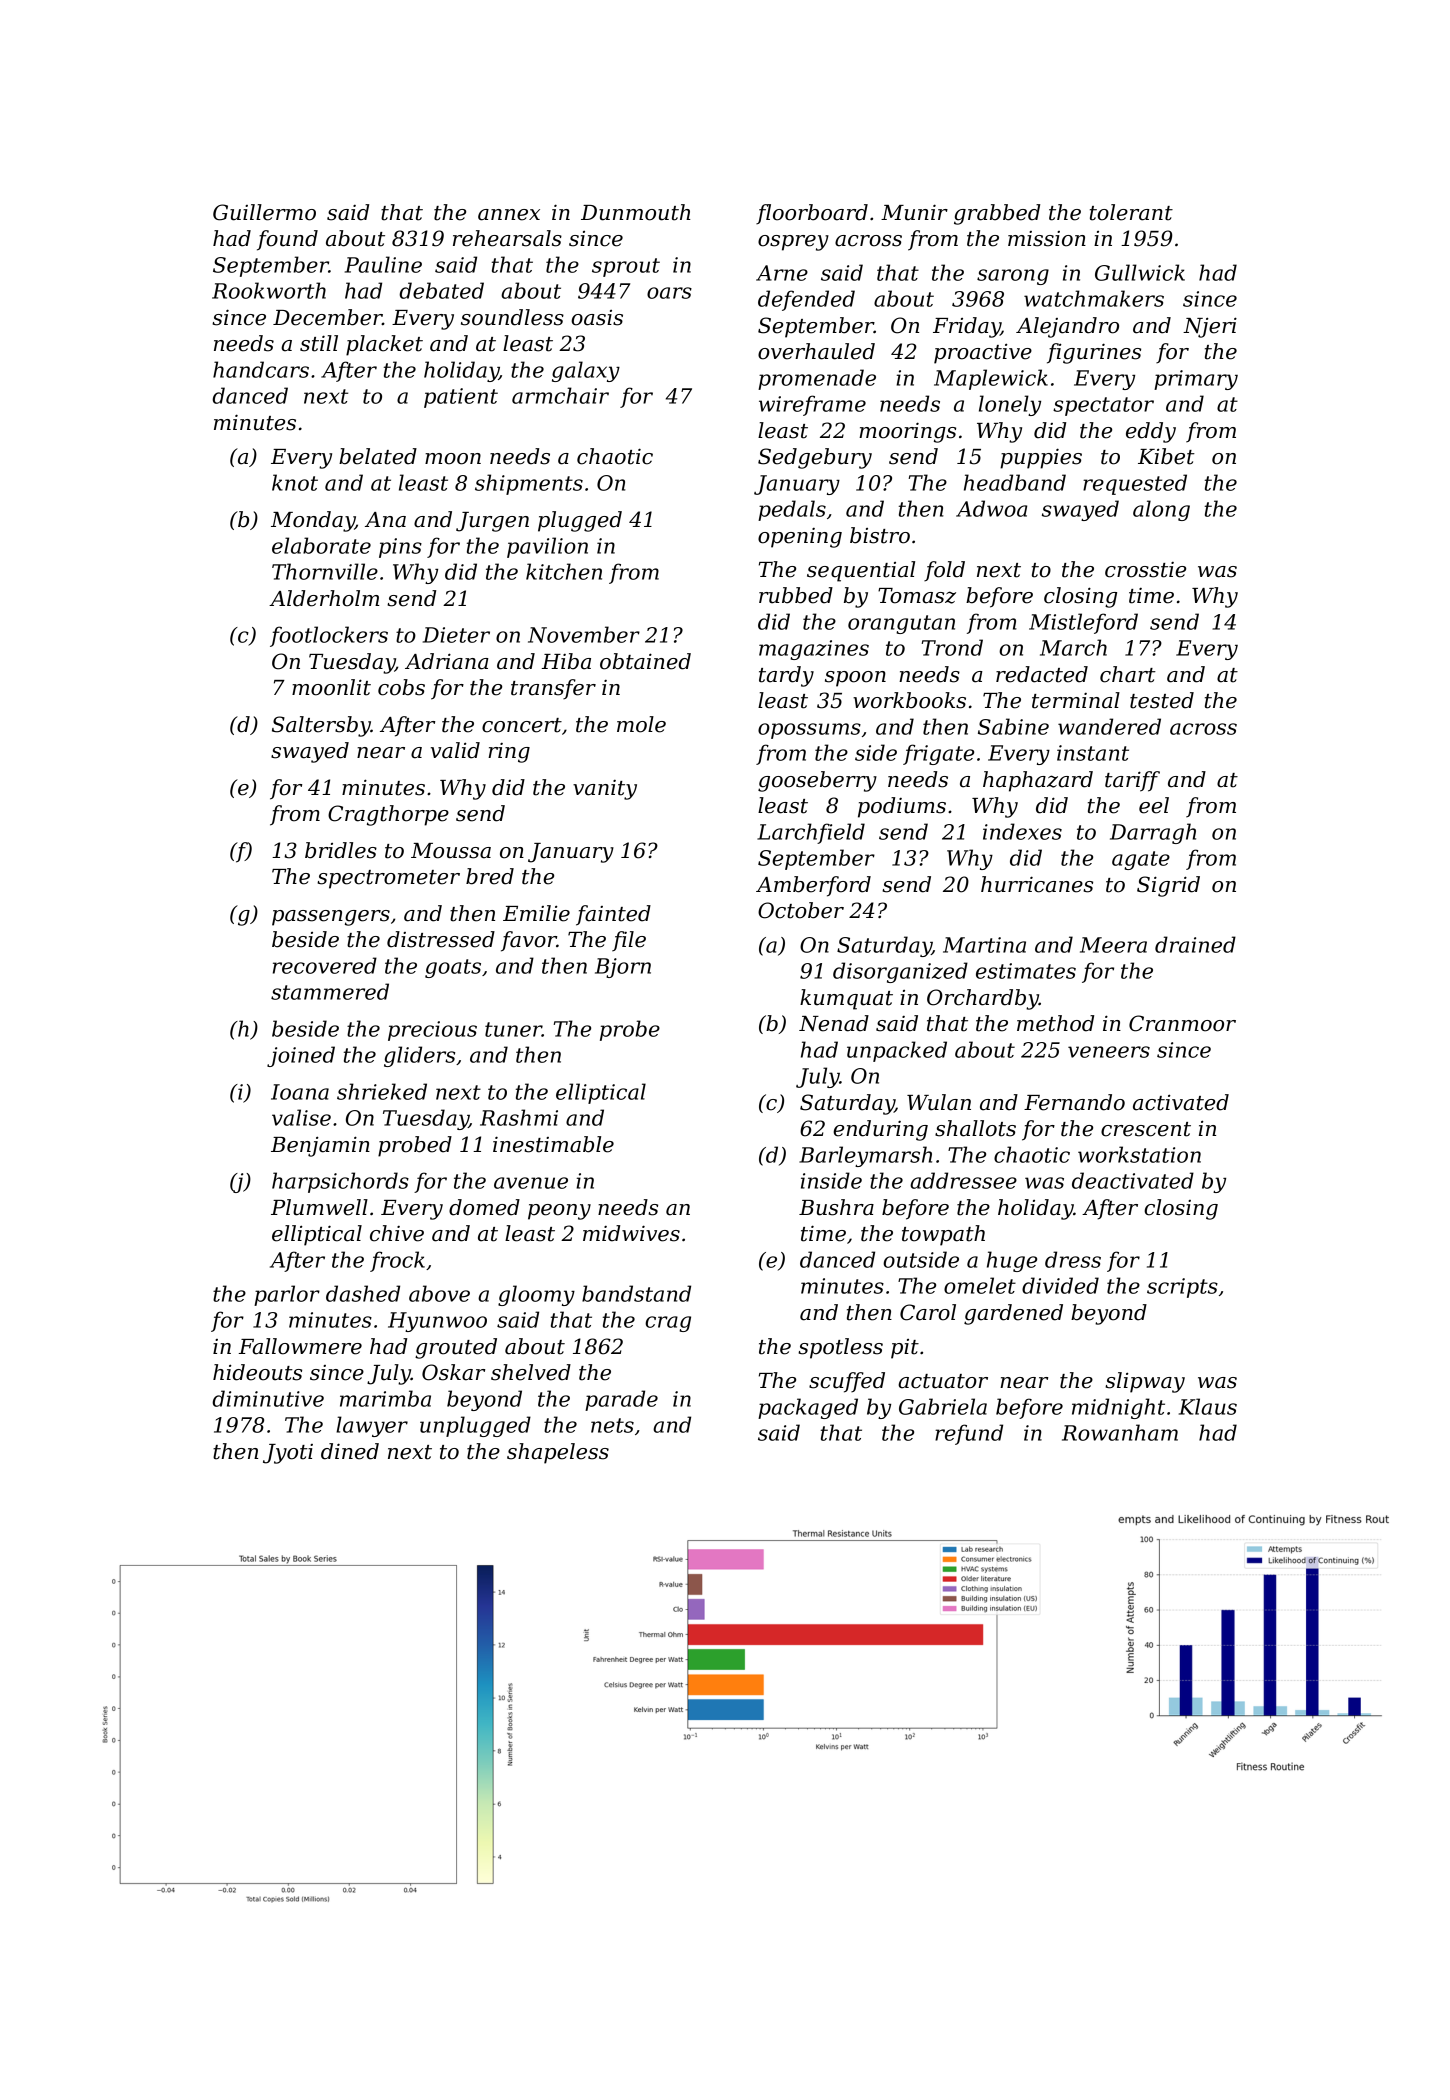  Describe the element at coordinates (815, 458) in the screenshot. I see `Sedgebury` at that location.
